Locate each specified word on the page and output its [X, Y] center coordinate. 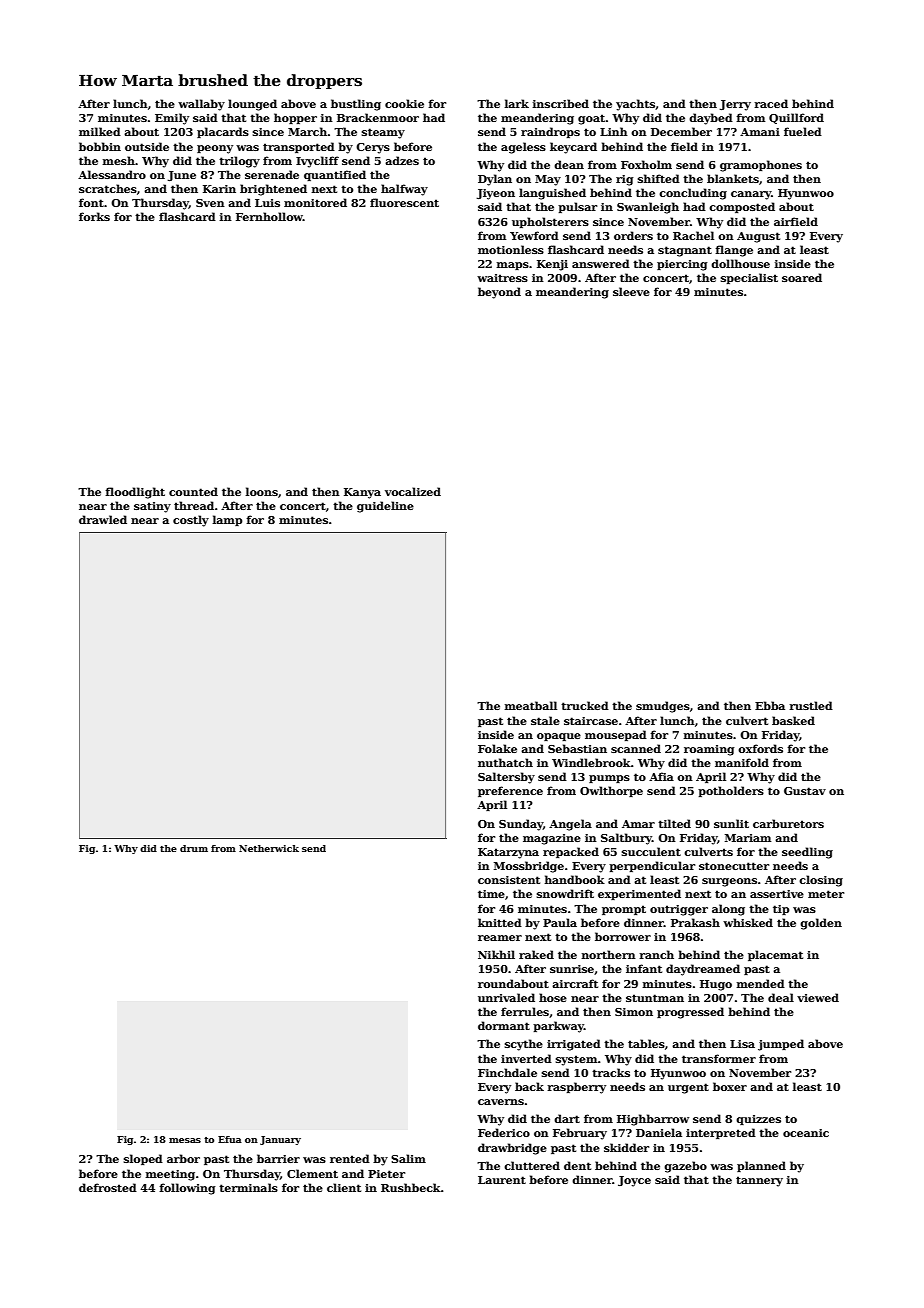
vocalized [413, 491]
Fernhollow [269, 216]
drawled [103, 519]
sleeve [631, 291]
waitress [502, 278]
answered [601, 263]
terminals [248, 1187]
